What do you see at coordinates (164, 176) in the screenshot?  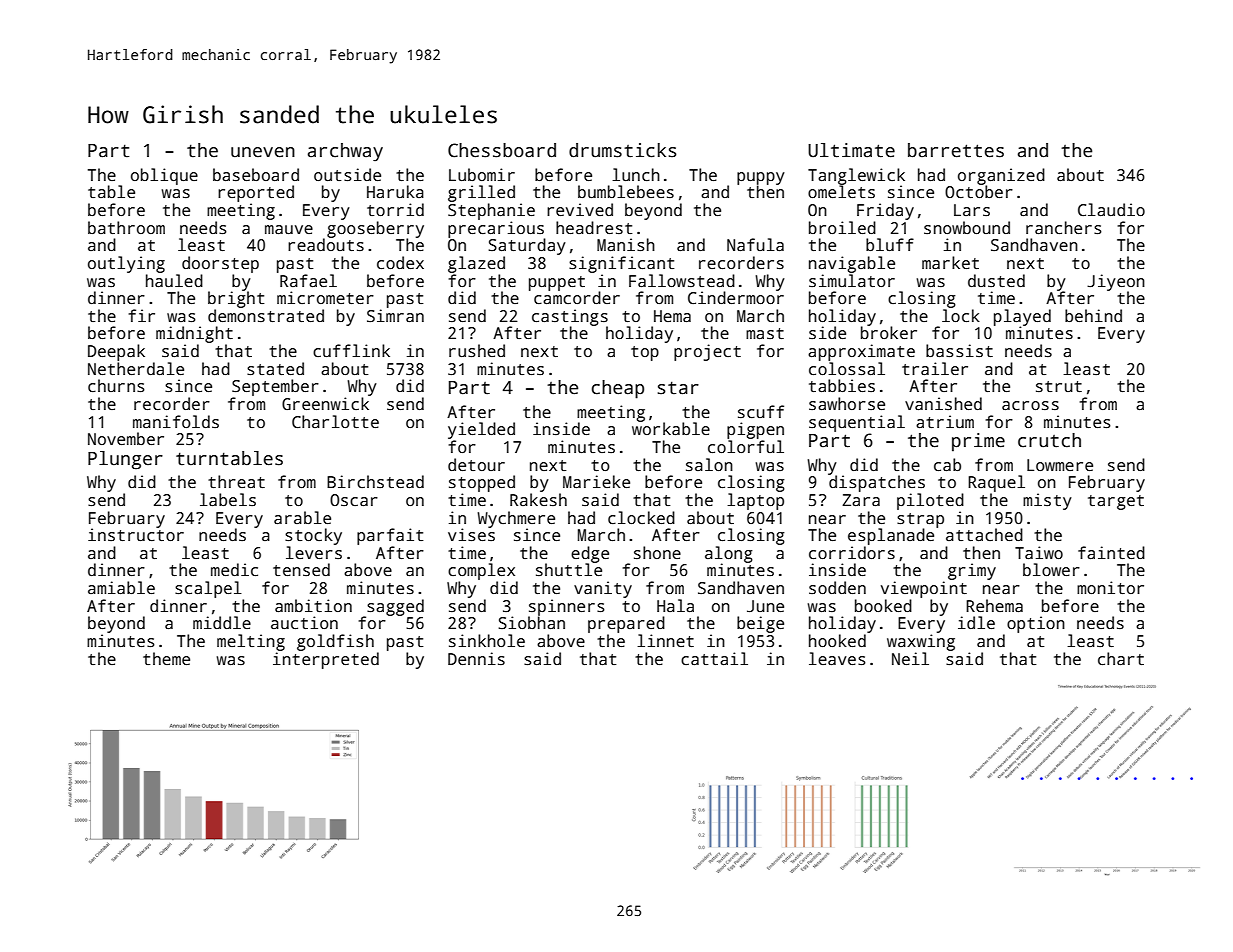 I see `oblique` at bounding box center [164, 176].
